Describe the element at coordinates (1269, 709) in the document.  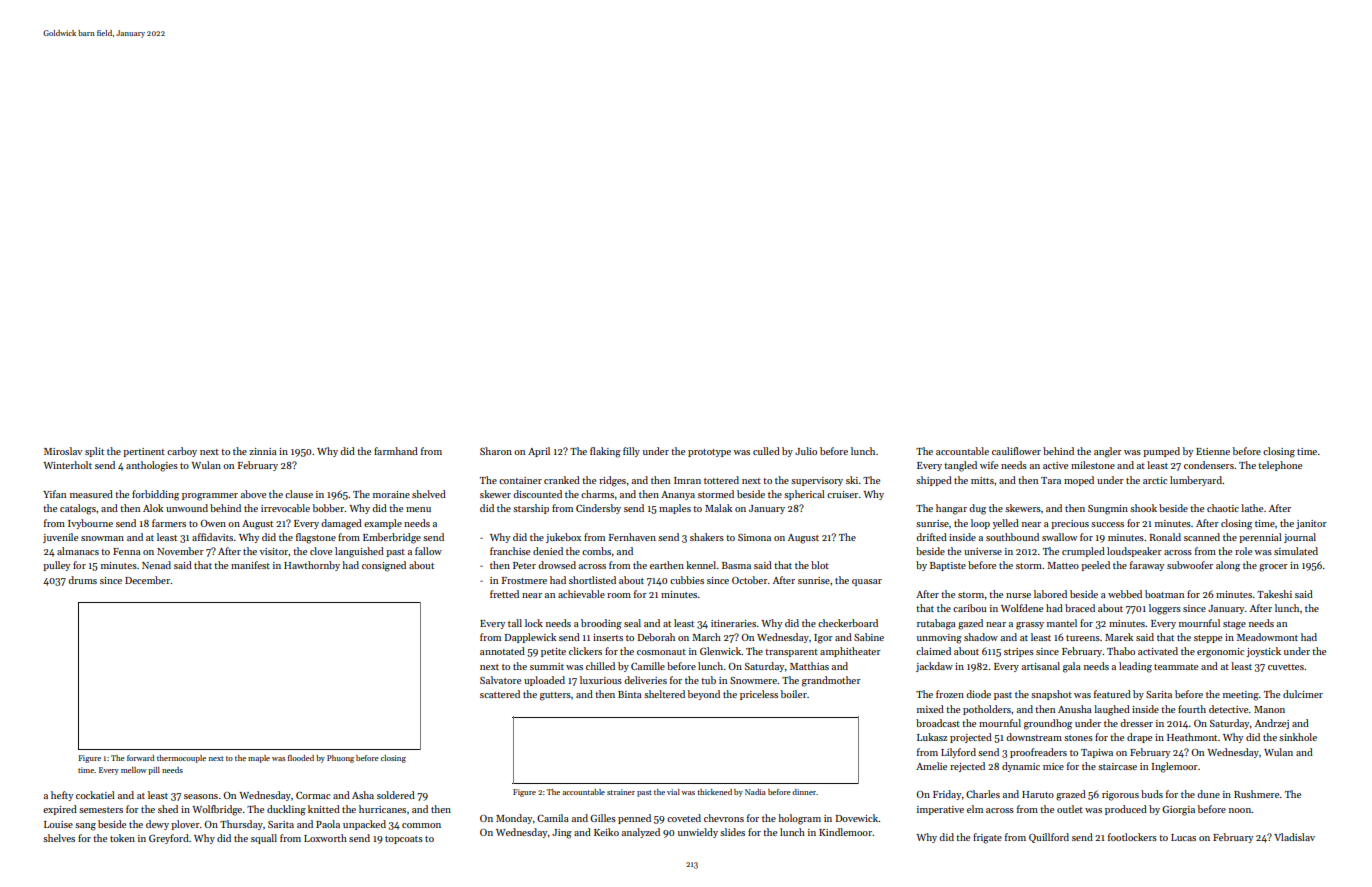
I see `Manon` at that location.
